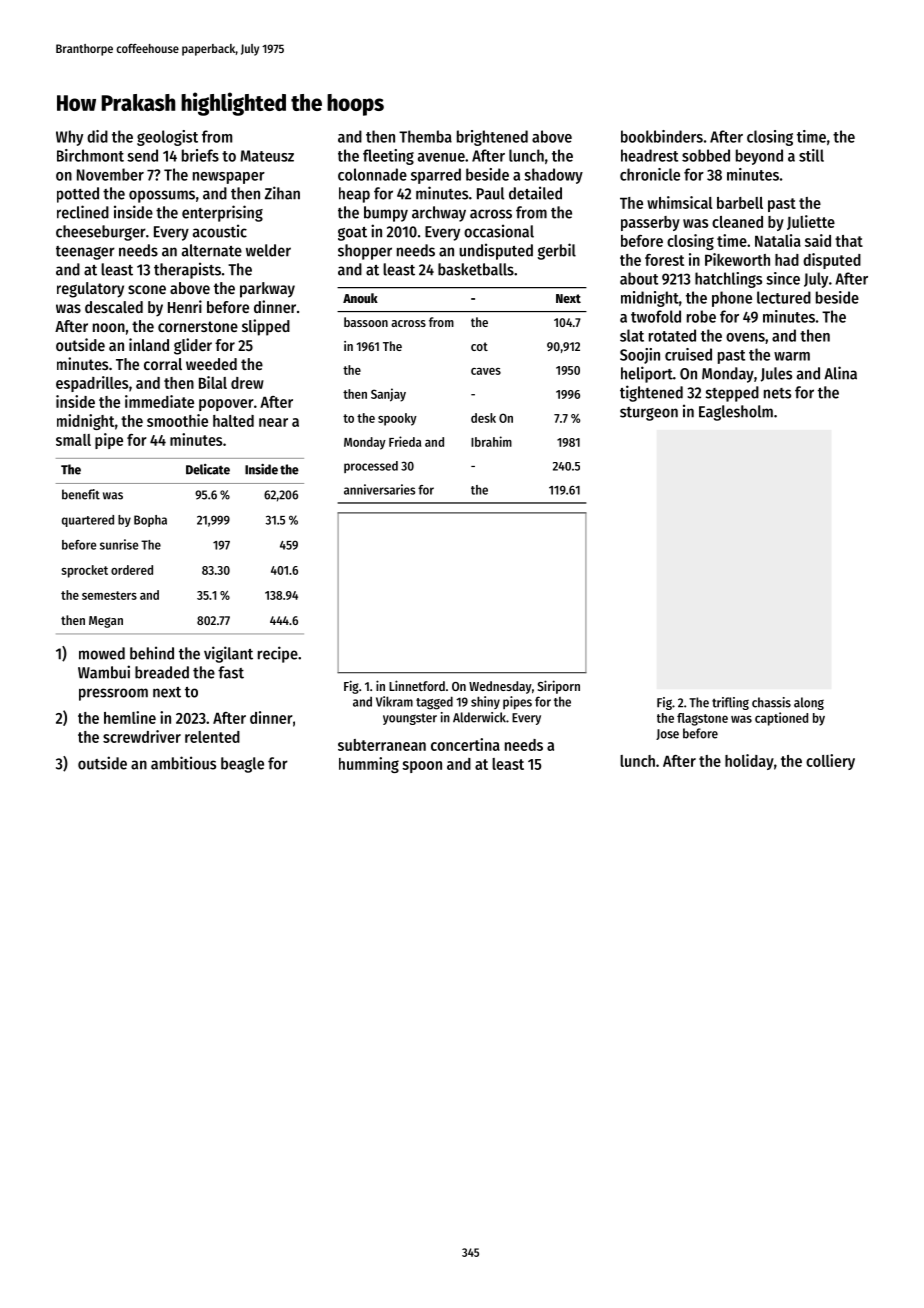 Image resolution: width=924 pixels, height=1308 pixels. I want to click on about, so click(639, 278).
